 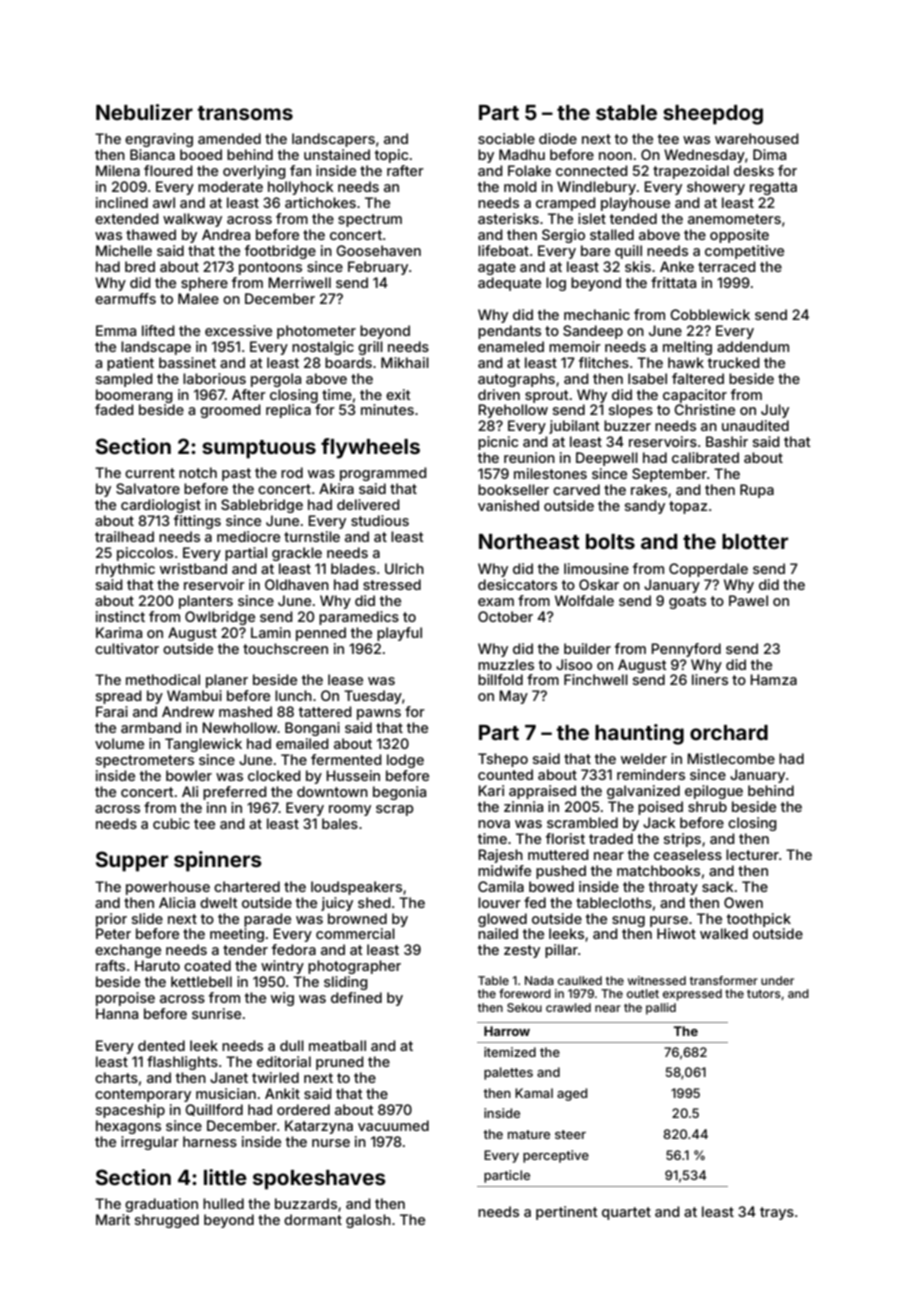 I want to click on current, so click(x=150, y=473).
